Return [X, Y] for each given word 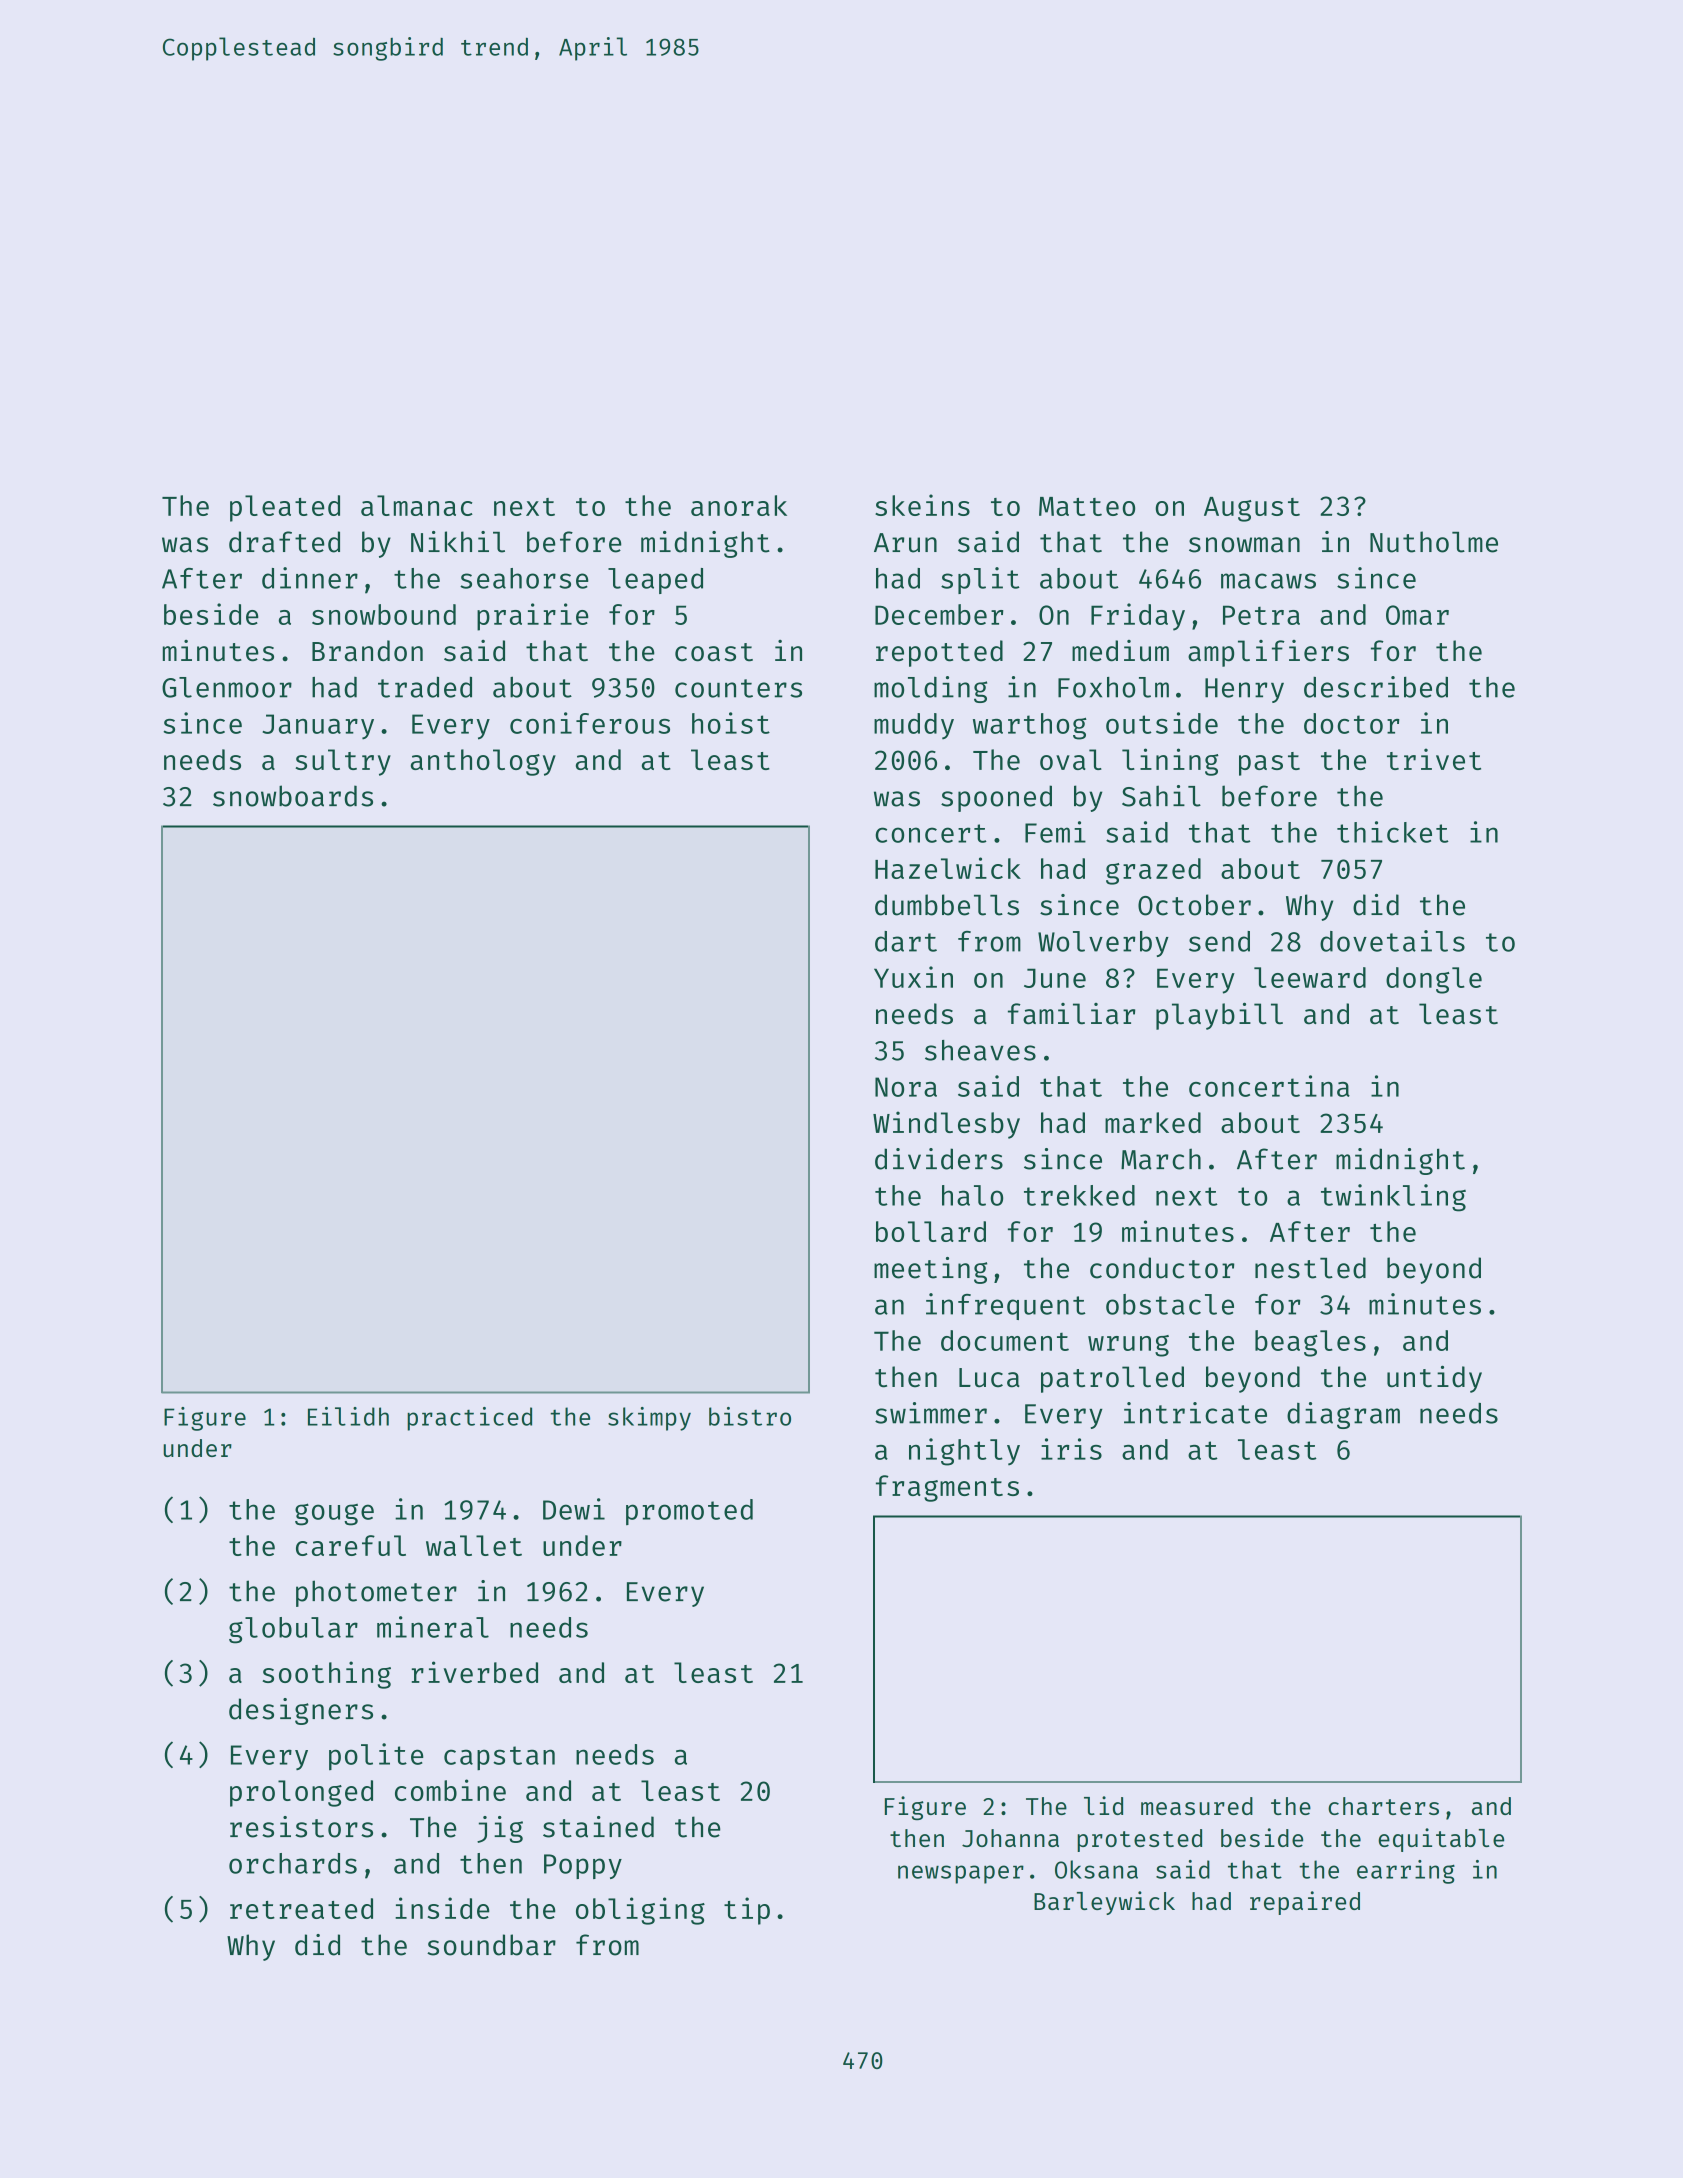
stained [598, 1827]
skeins [922, 505]
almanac [417, 505]
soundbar [491, 1945]
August [1252, 509]
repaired [1305, 1903]
